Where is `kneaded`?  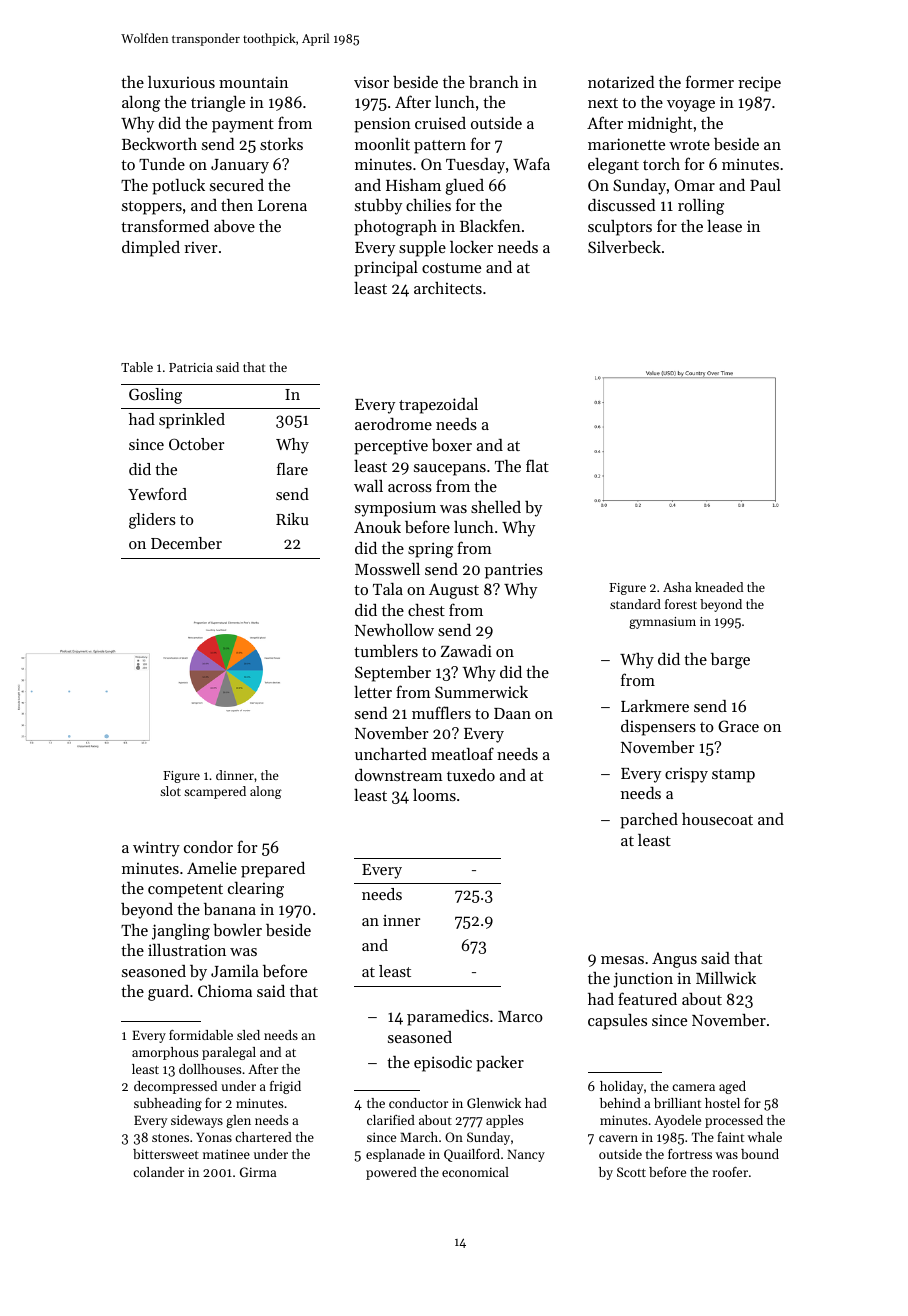 kneaded is located at coordinates (719, 587).
